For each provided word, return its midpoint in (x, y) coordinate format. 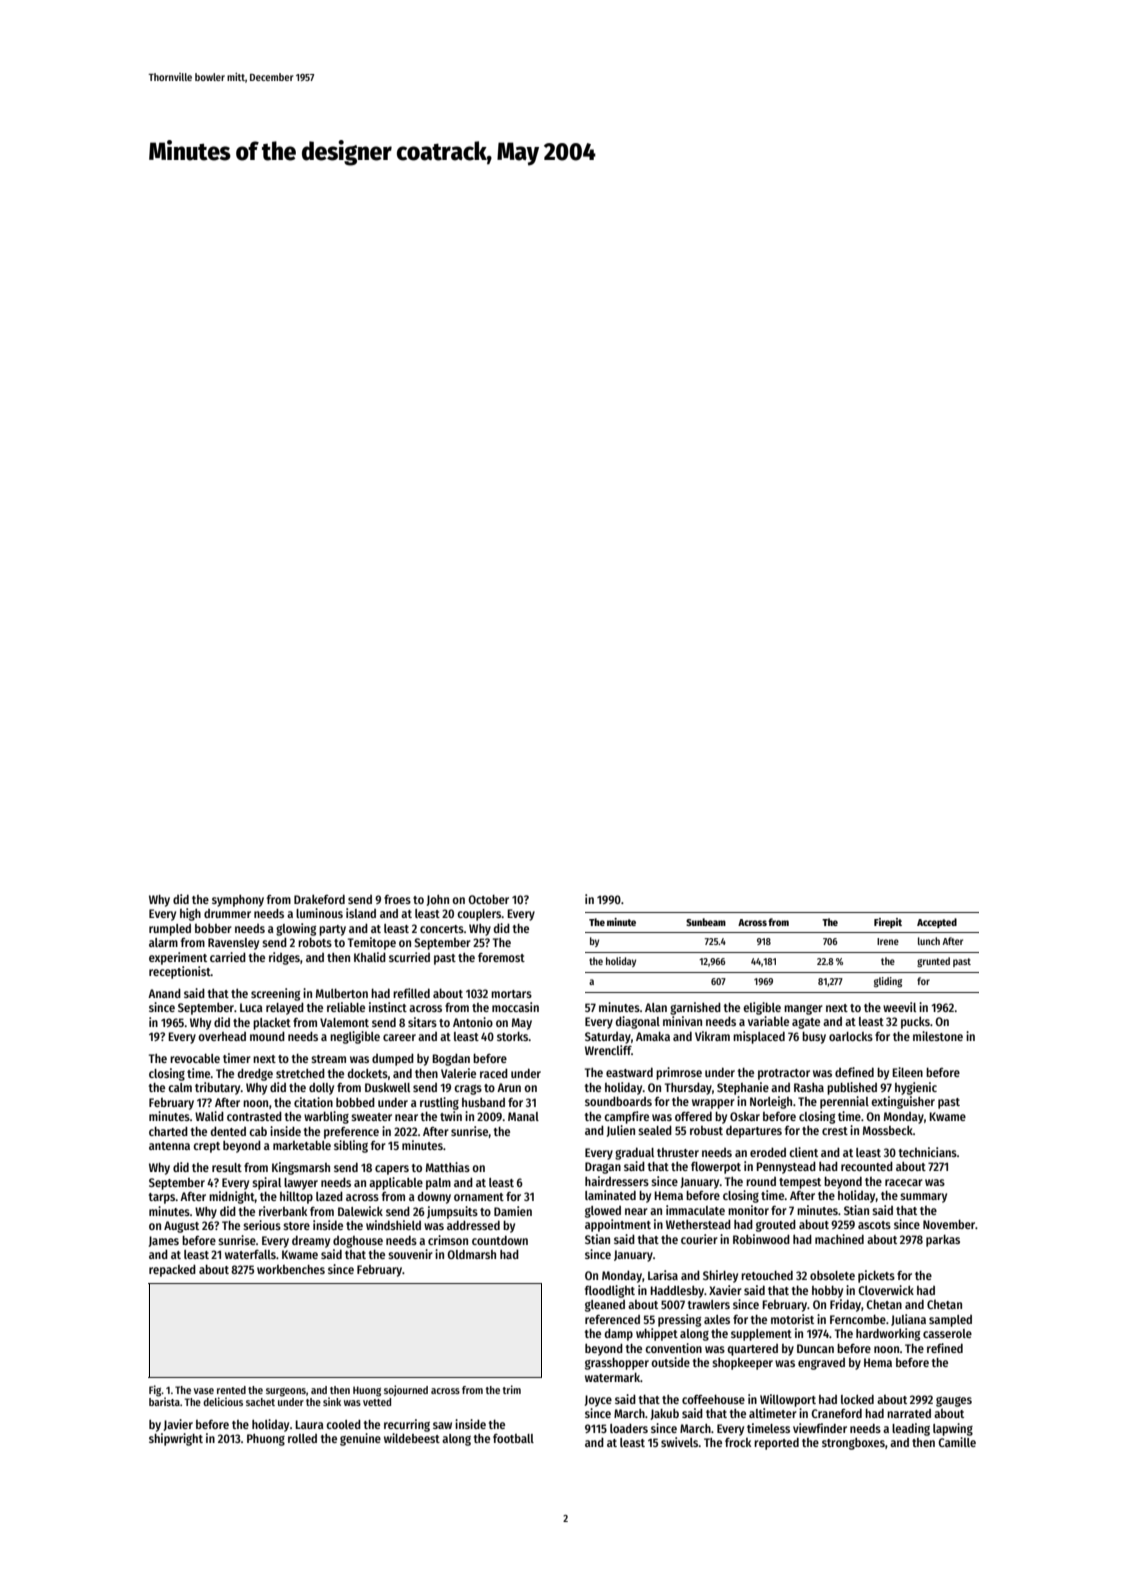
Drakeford (319, 899)
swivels (680, 1442)
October (488, 899)
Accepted (937, 923)
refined (945, 1348)
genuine (360, 1439)
